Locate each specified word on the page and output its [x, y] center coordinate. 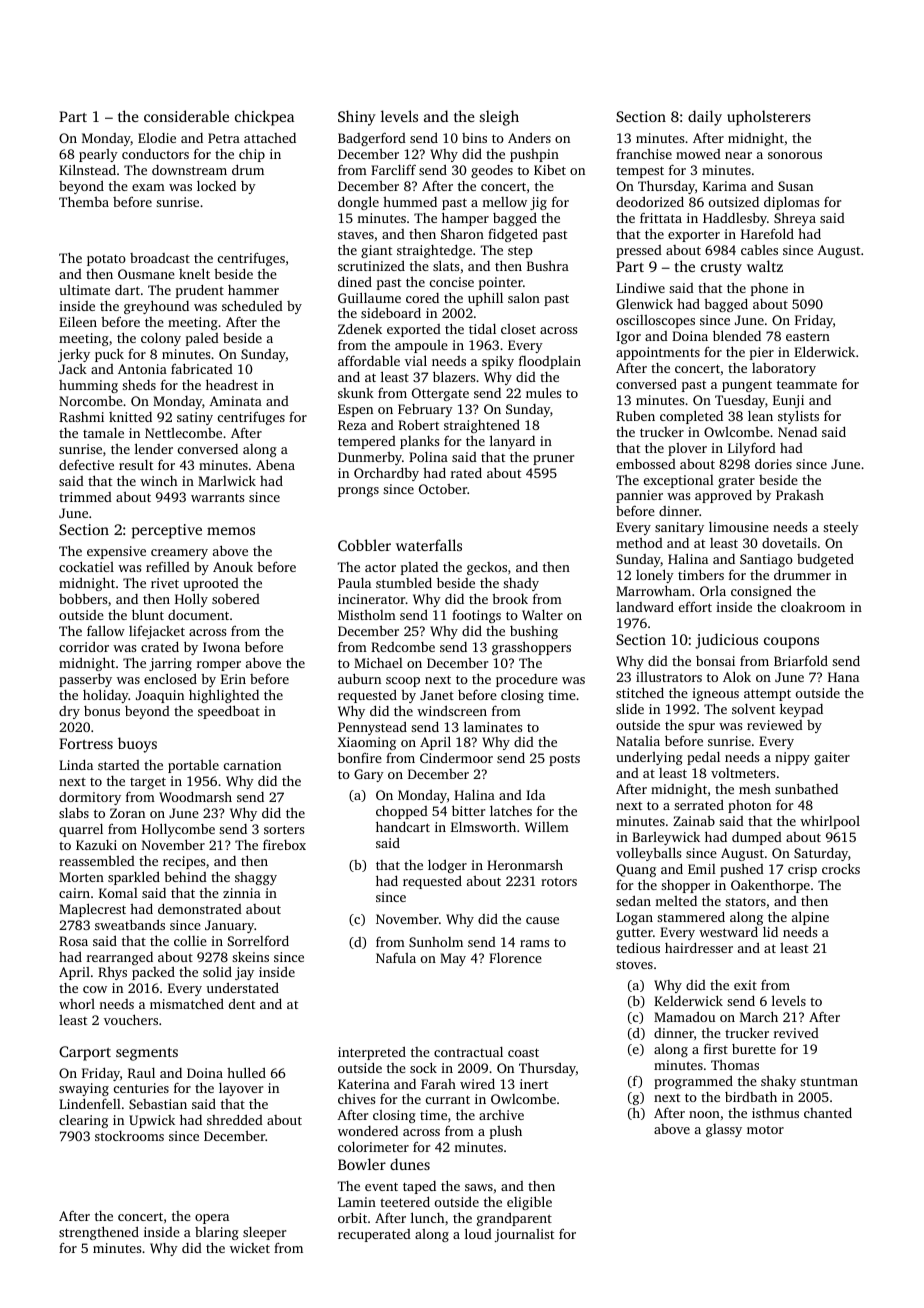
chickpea [264, 118]
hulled [246, 1072]
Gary [369, 775]
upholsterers [769, 118]
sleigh [499, 118]
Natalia [638, 741]
